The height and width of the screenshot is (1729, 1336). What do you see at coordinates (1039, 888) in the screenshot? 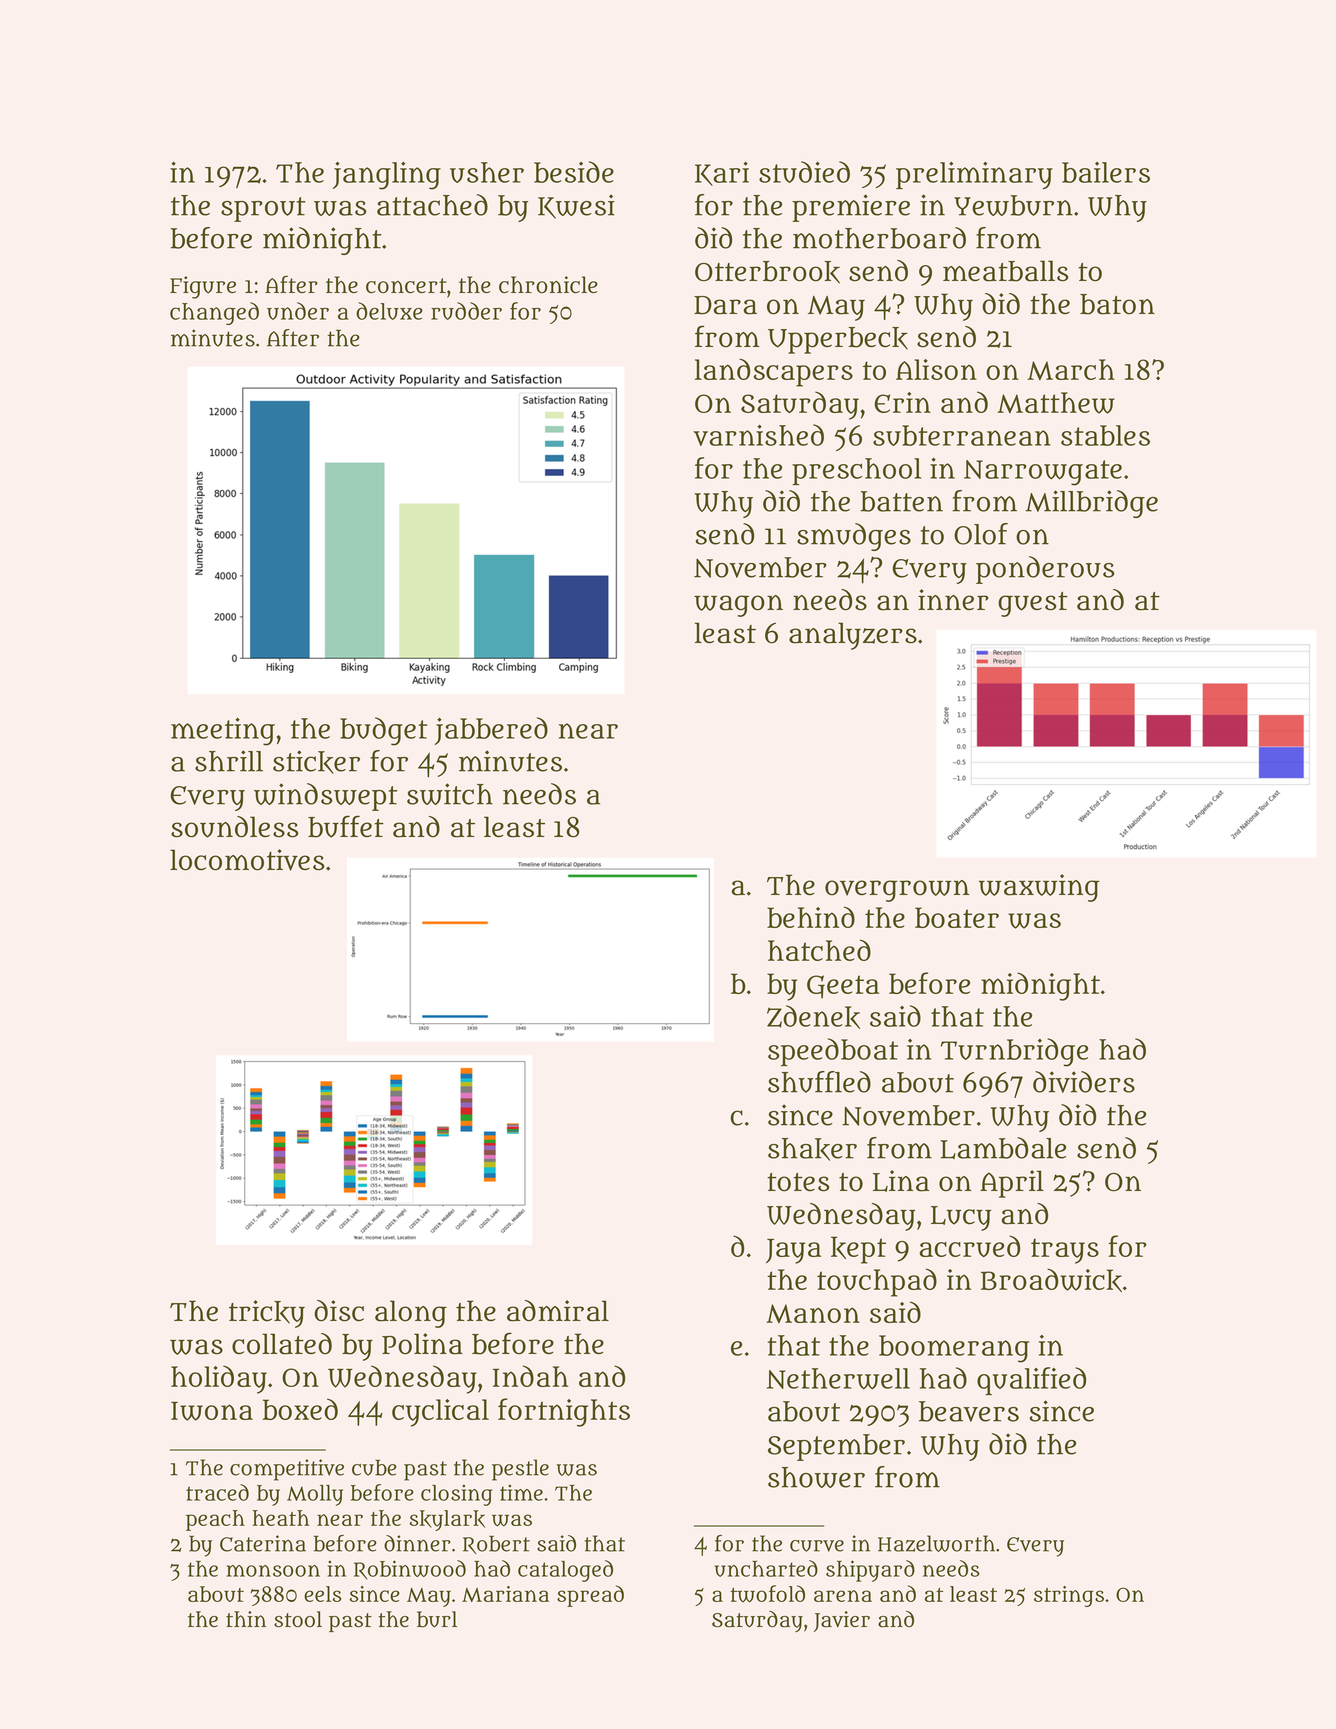
I see `waxwing` at bounding box center [1039, 888].
